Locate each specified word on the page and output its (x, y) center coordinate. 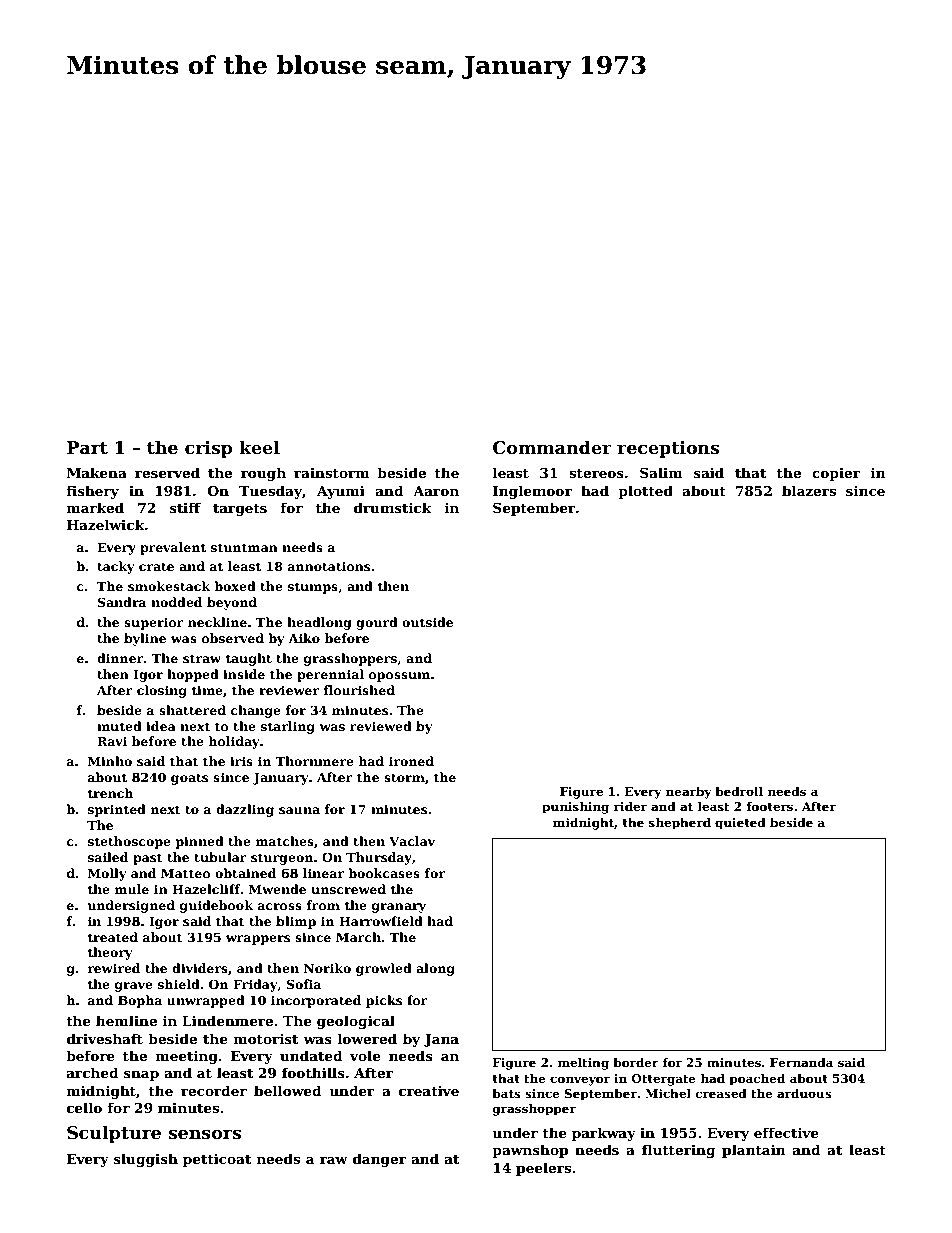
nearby (689, 793)
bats (506, 1093)
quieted (740, 824)
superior (154, 623)
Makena (97, 472)
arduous (804, 1093)
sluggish (146, 1160)
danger (379, 1160)
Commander (552, 447)
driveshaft (105, 1038)
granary (399, 908)
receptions (668, 449)
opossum (399, 677)
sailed (108, 857)
